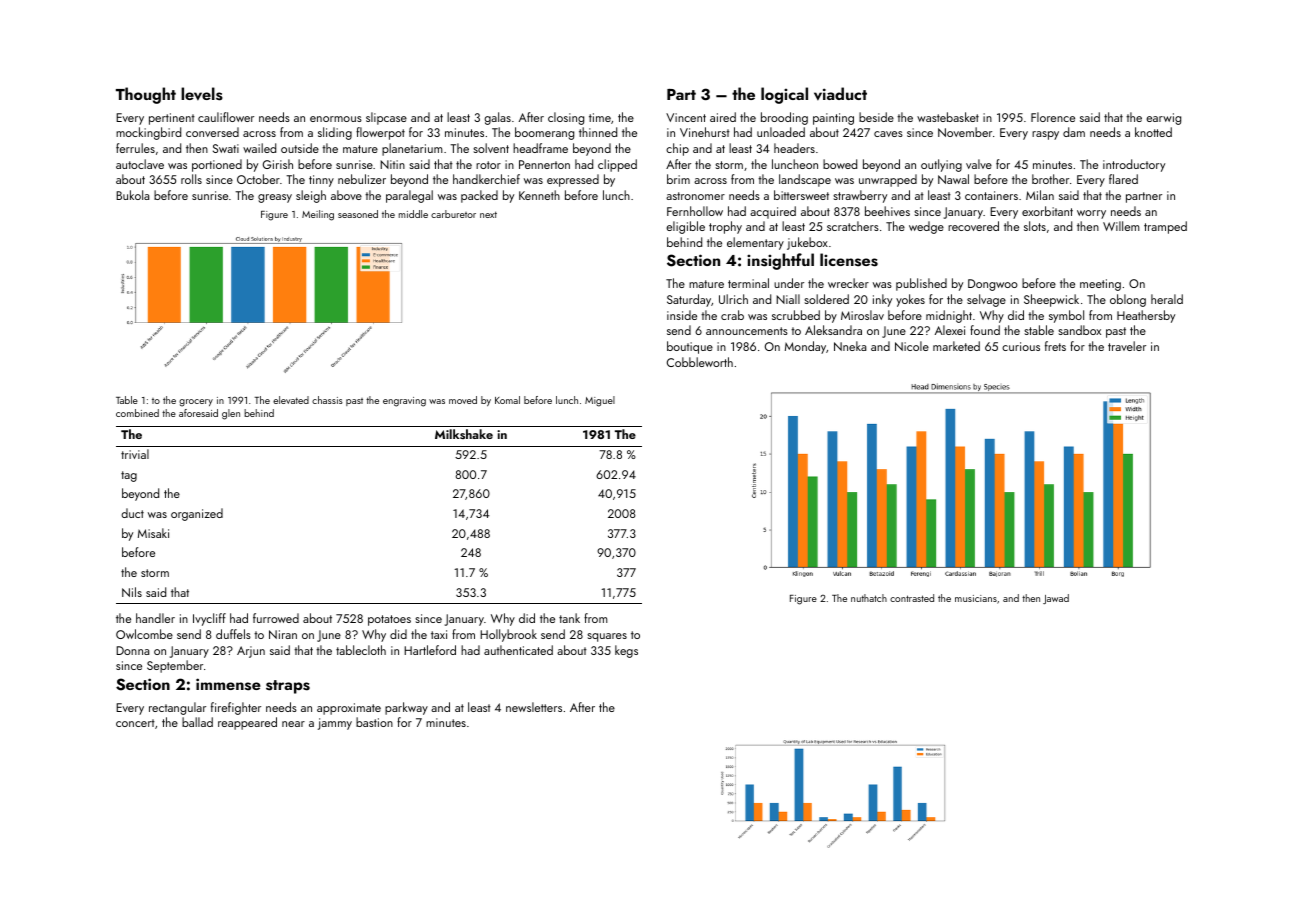 The width and height of the image is (1308, 924). What do you see at coordinates (747, 331) in the image?
I see `announcements` at bounding box center [747, 331].
